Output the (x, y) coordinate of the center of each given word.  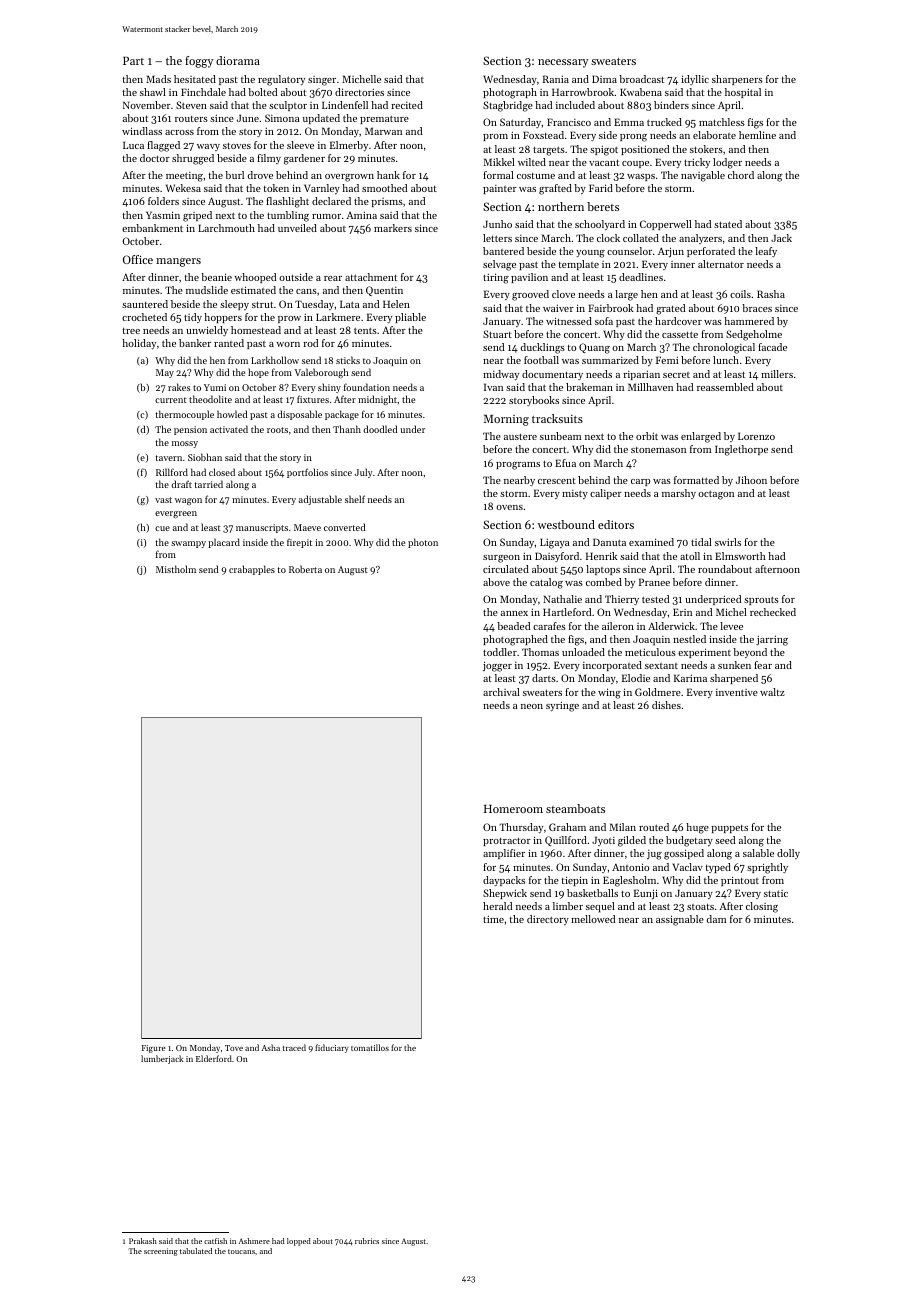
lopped (299, 1242)
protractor (507, 841)
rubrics (367, 1241)
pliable (410, 318)
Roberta (305, 569)
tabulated (196, 1251)
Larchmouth (226, 228)
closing (762, 907)
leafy (766, 252)
